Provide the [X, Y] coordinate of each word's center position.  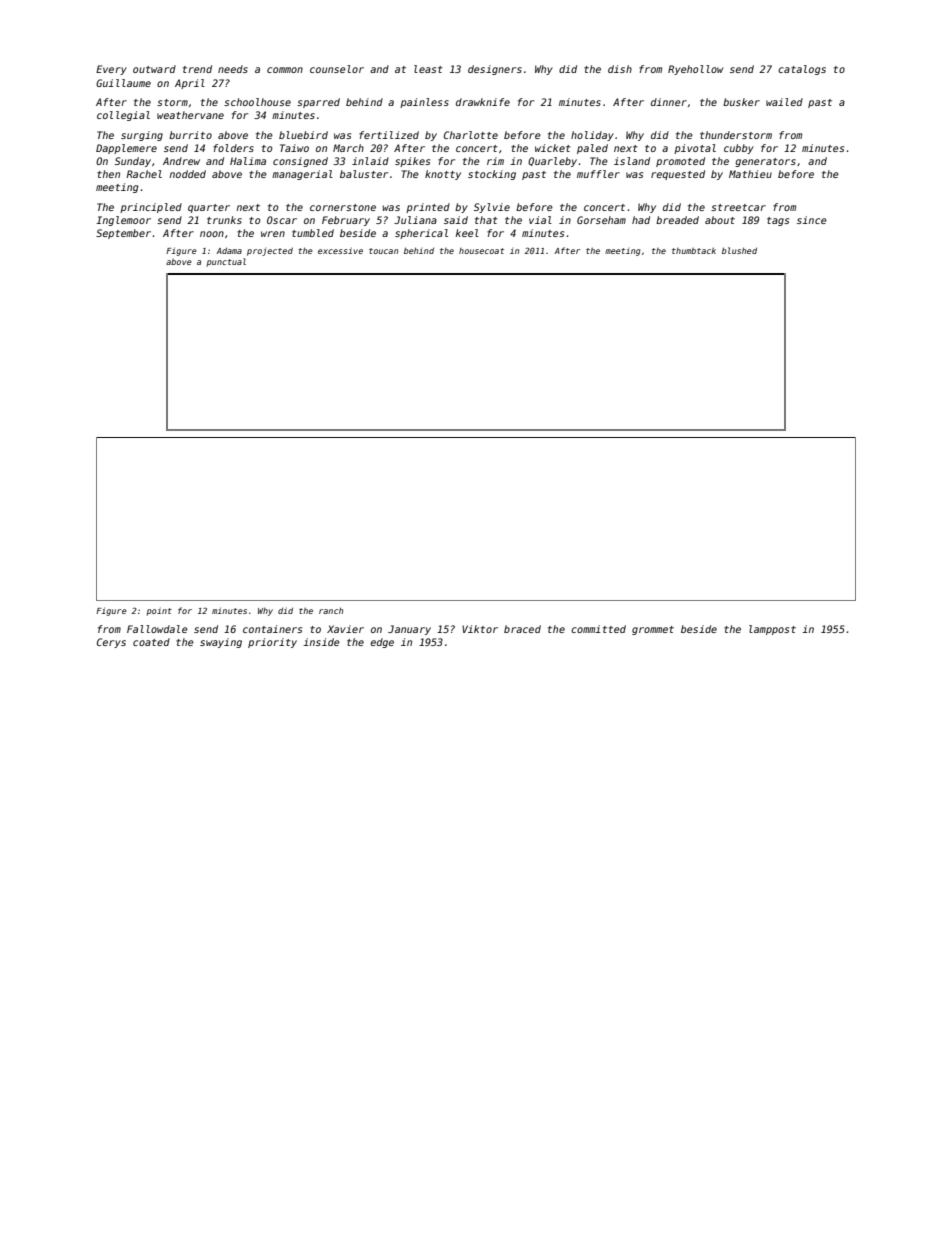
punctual [226, 262]
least [428, 69]
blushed [739, 250]
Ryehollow [695, 70]
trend [197, 69]
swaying [221, 643]
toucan [383, 251]
